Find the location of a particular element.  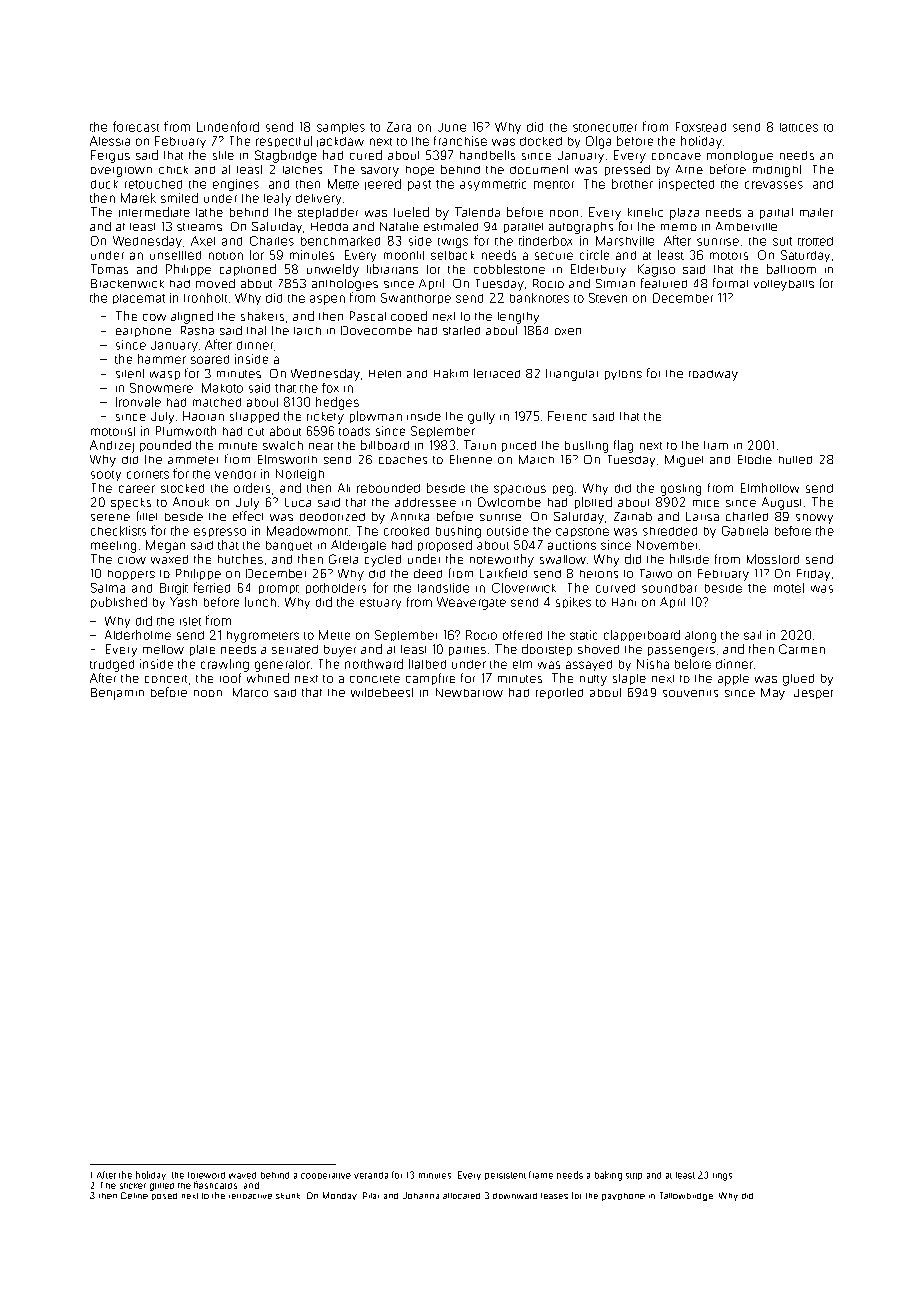

Birgit is located at coordinates (174, 589).
